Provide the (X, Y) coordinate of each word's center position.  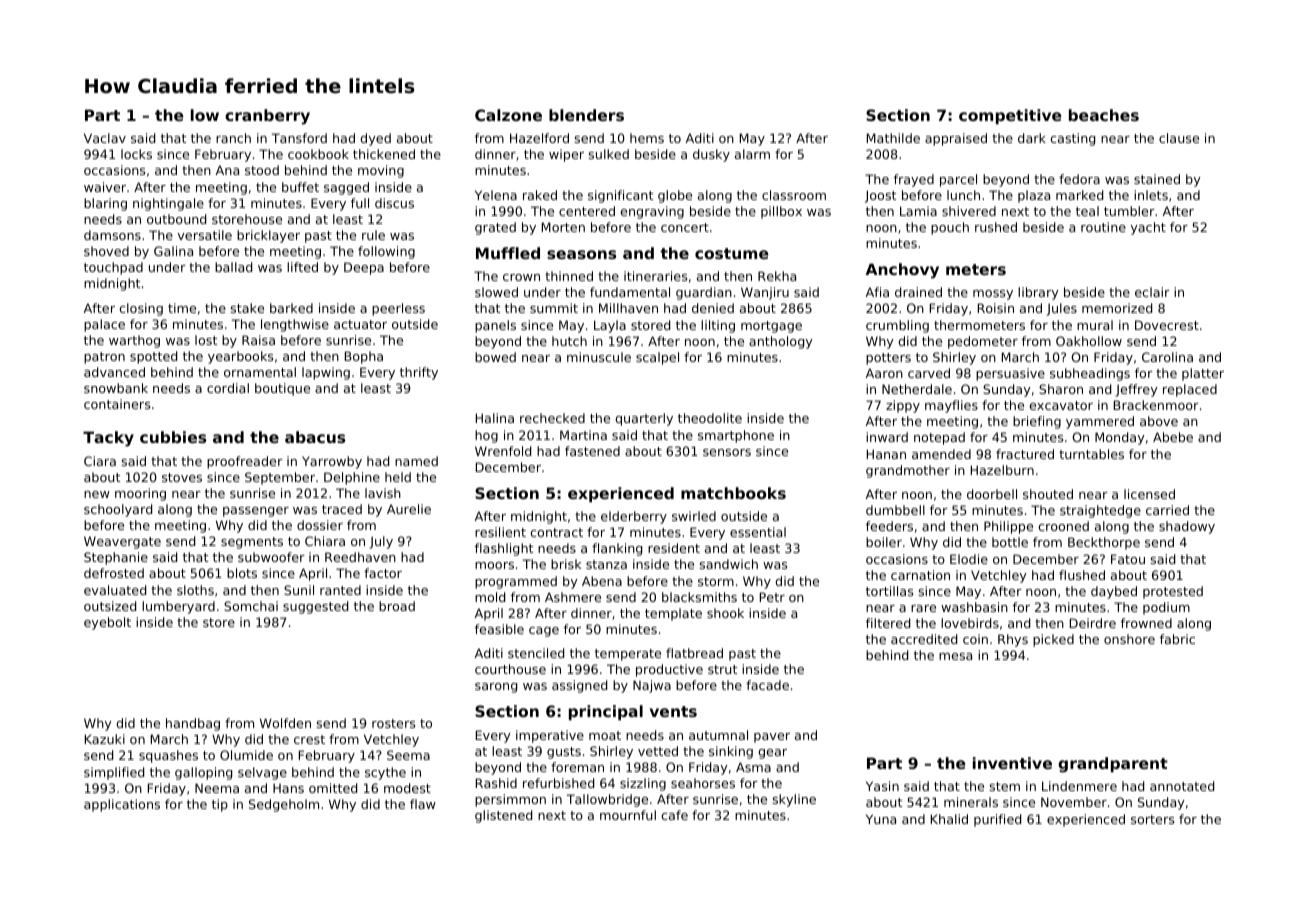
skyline (794, 800)
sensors (727, 452)
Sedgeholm (284, 805)
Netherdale (917, 389)
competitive (1010, 116)
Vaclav (105, 138)
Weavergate (122, 542)
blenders (586, 115)
